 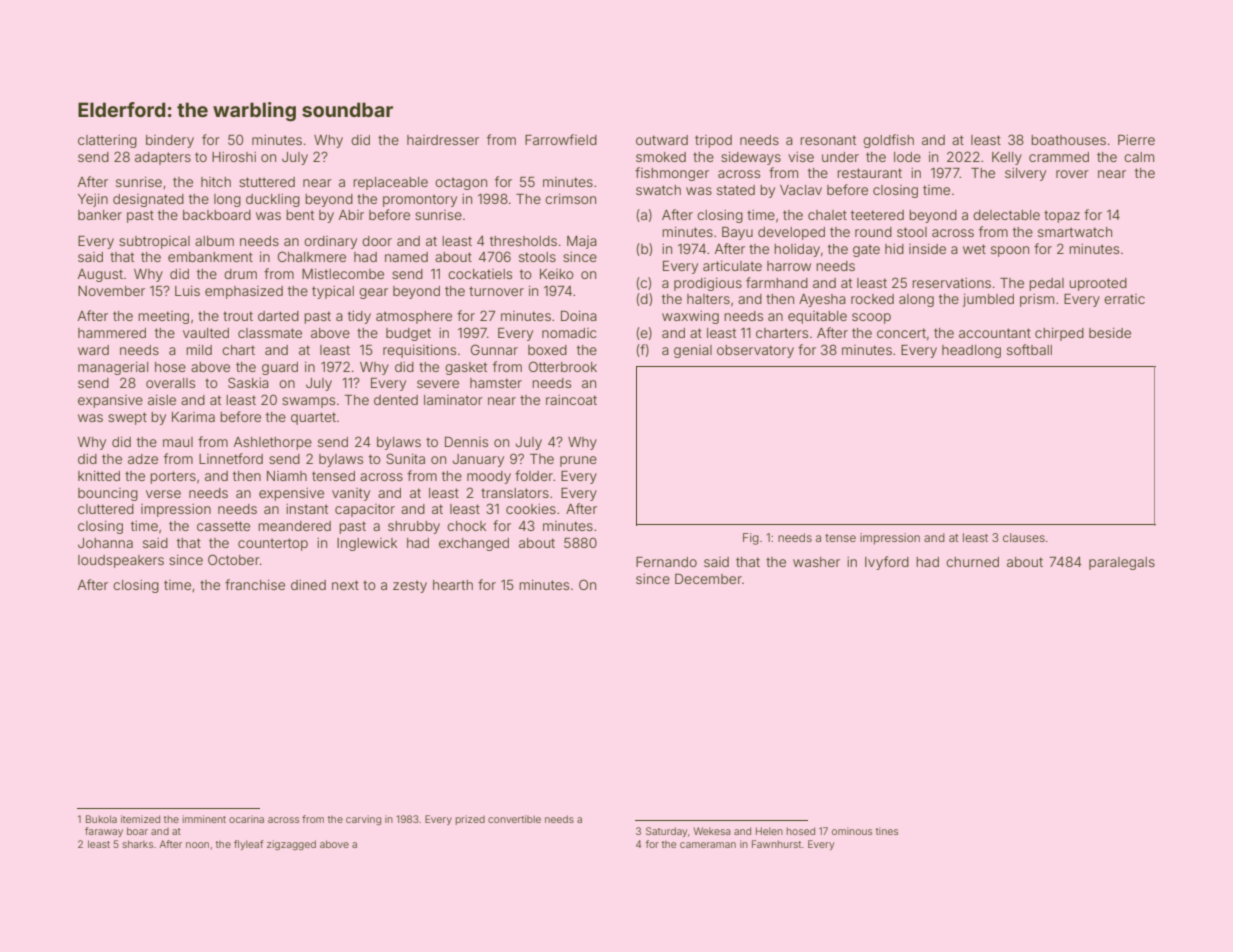 What do you see at coordinates (887, 563) in the document?
I see `Ivyford` at bounding box center [887, 563].
